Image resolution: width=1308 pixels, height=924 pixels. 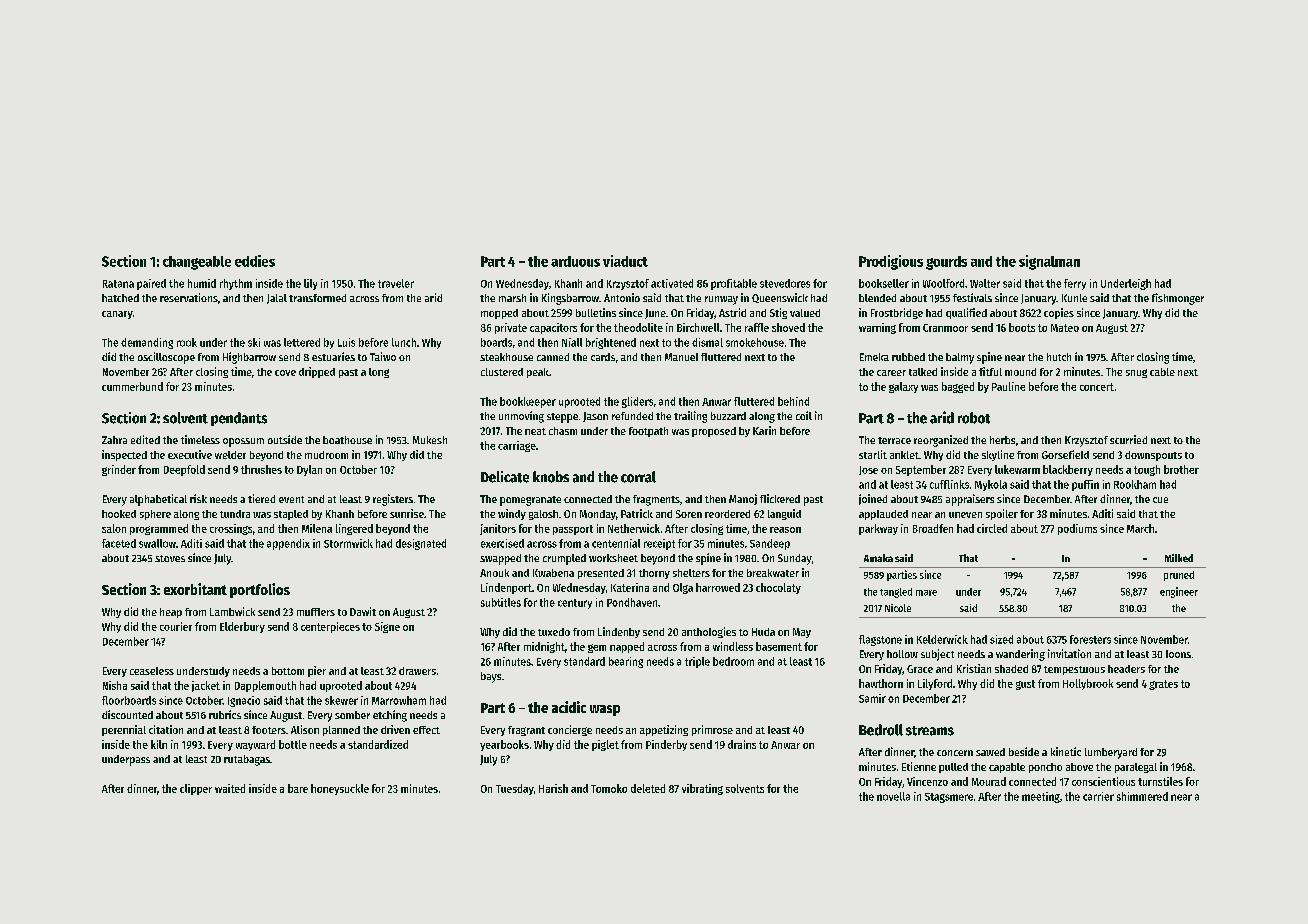 What do you see at coordinates (564, 559) in the screenshot?
I see `crumpled` at bounding box center [564, 559].
